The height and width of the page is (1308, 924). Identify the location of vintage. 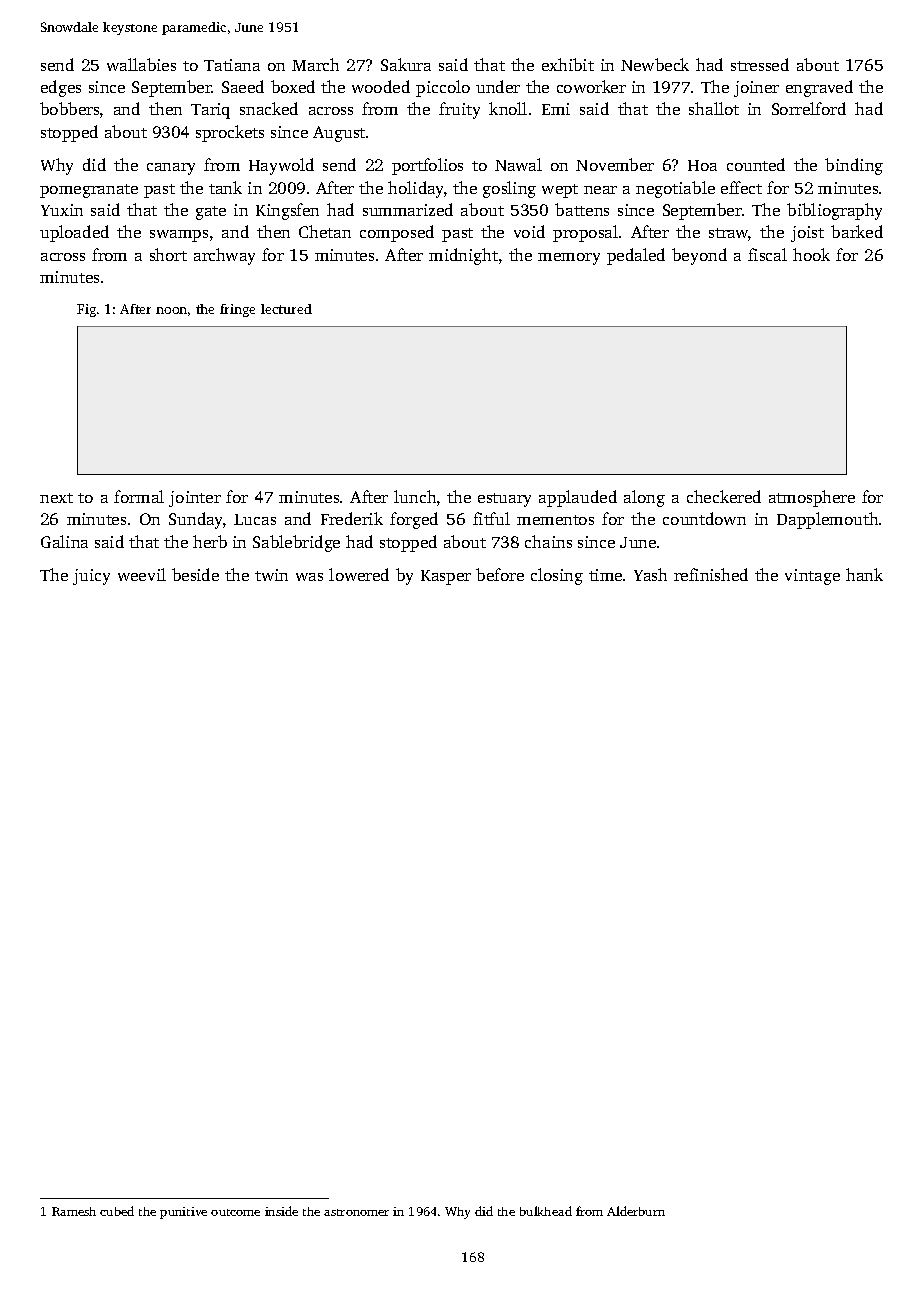
(812, 577).
